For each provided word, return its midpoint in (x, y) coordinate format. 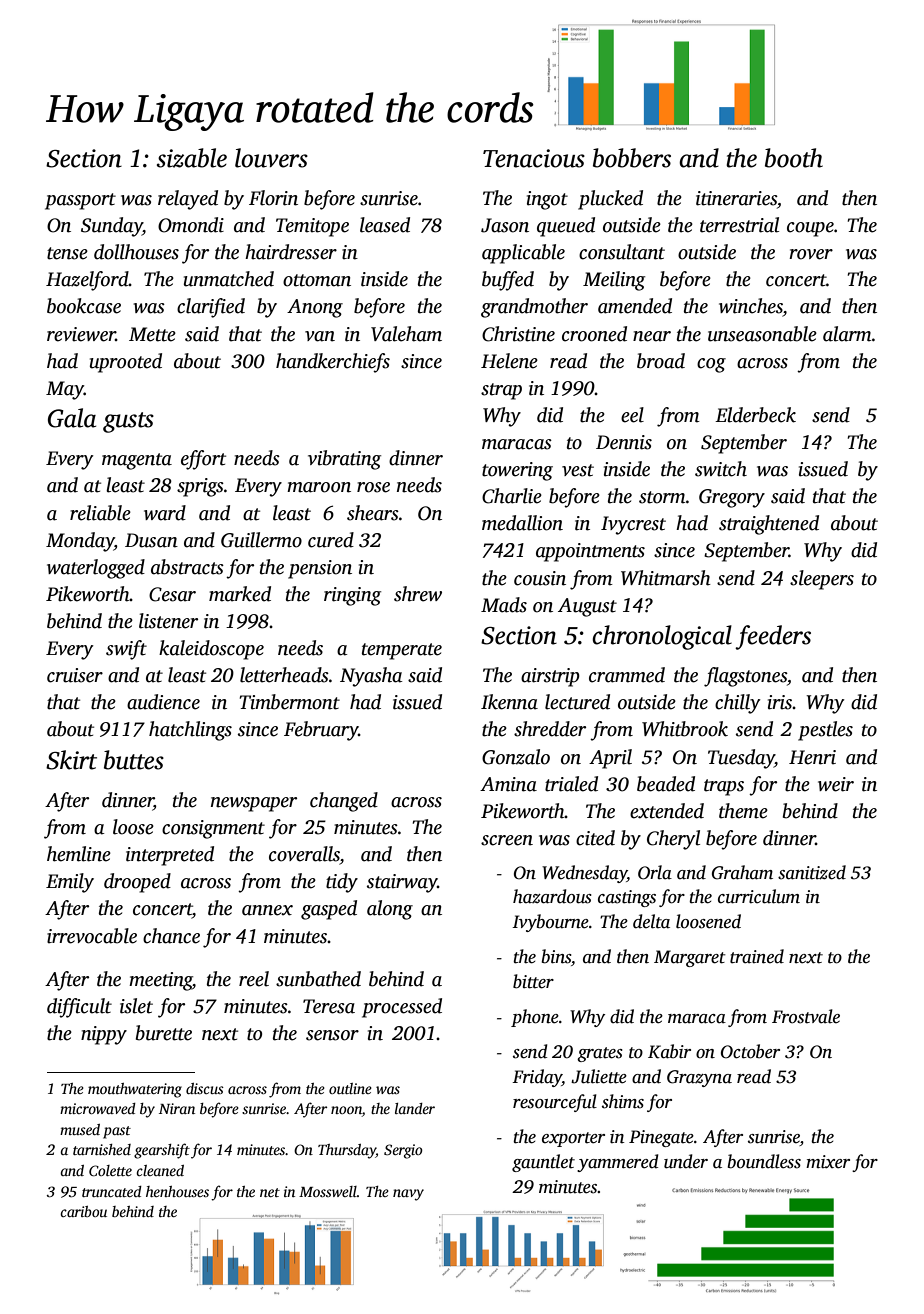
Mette (152, 334)
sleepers (822, 580)
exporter (573, 1139)
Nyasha (371, 677)
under (686, 1161)
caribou (83, 1211)
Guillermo (261, 540)
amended (635, 306)
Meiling (614, 281)
